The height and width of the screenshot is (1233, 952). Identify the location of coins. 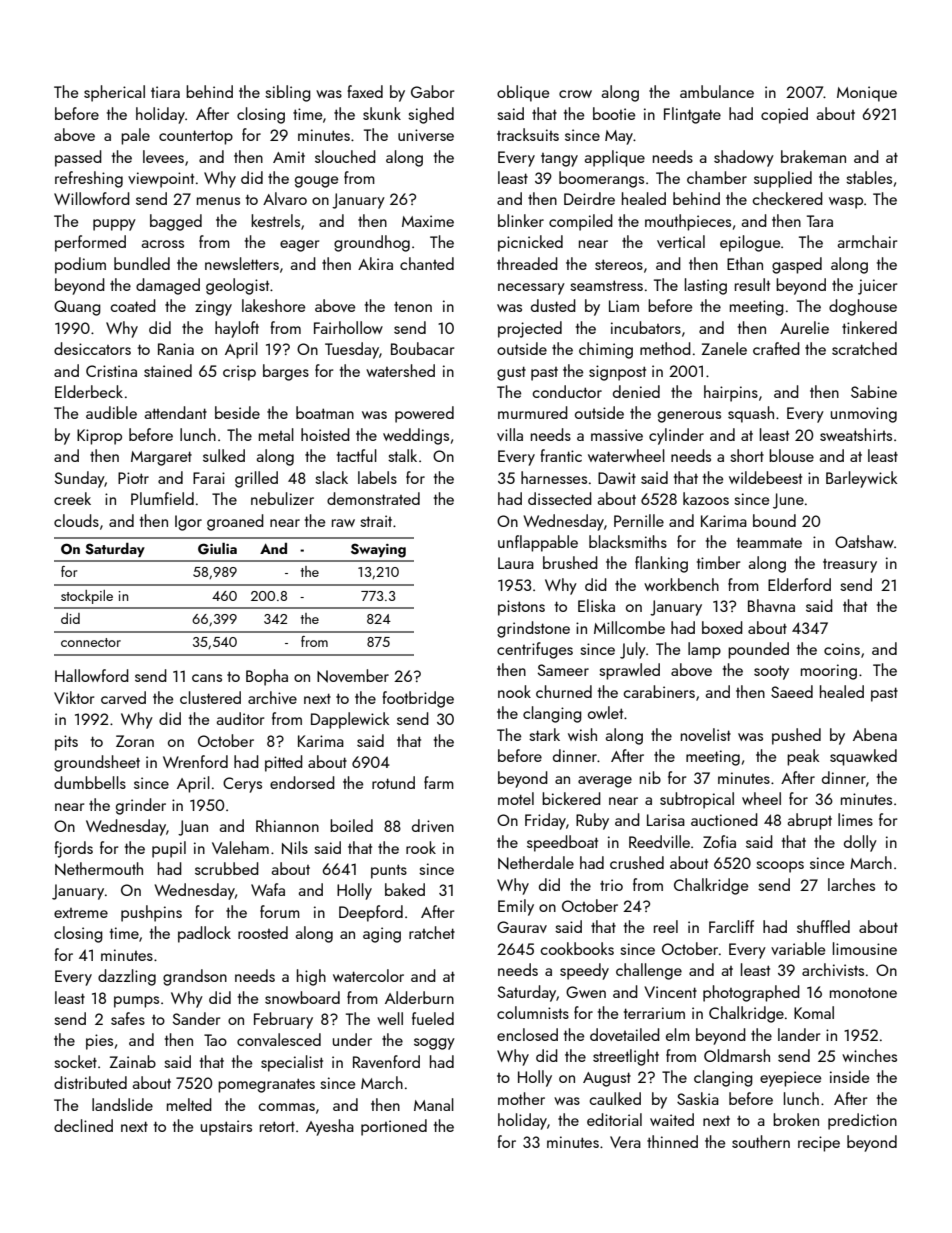
(842, 649).
